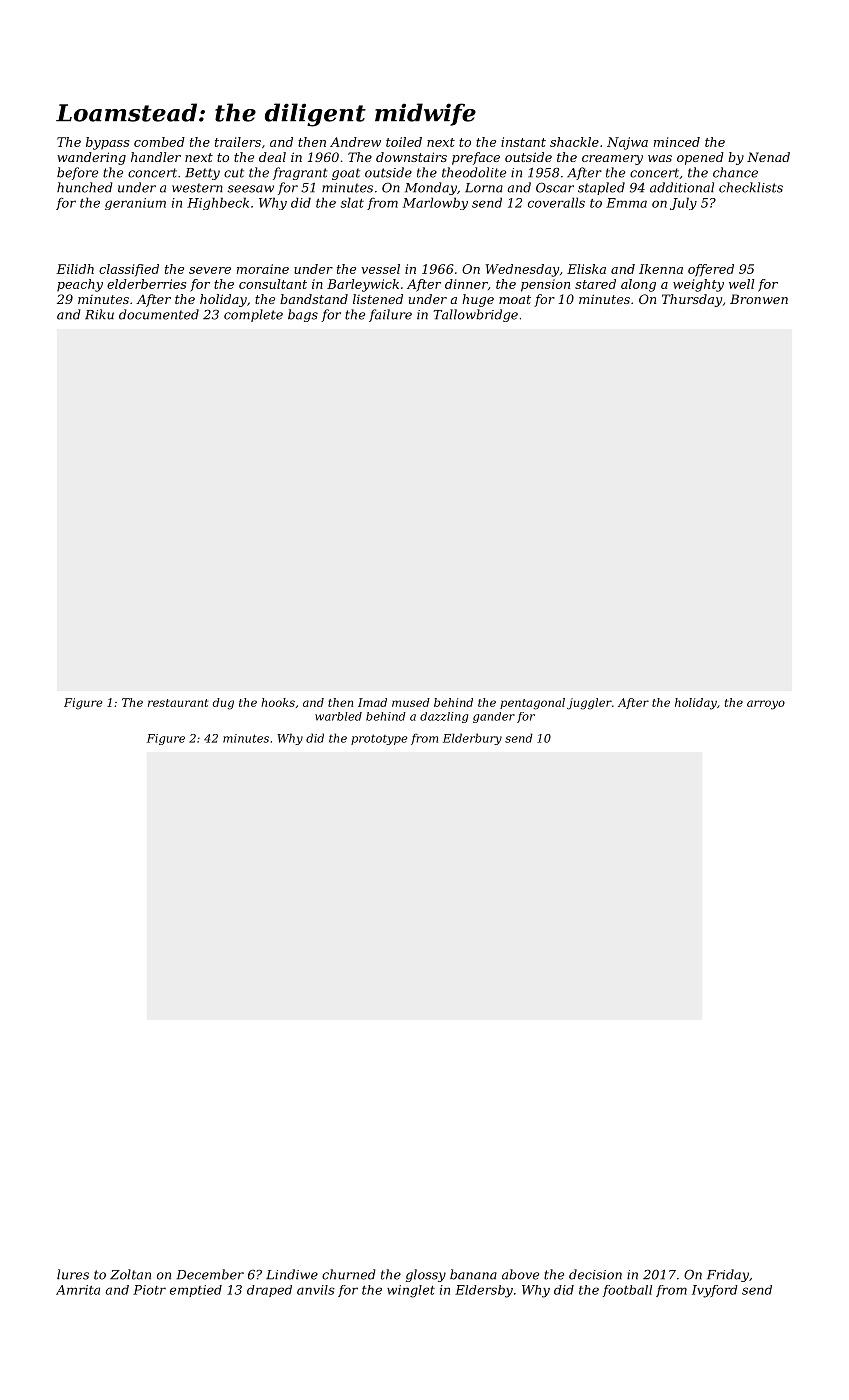  What do you see at coordinates (728, 1275) in the page?
I see `Friday` at bounding box center [728, 1275].
